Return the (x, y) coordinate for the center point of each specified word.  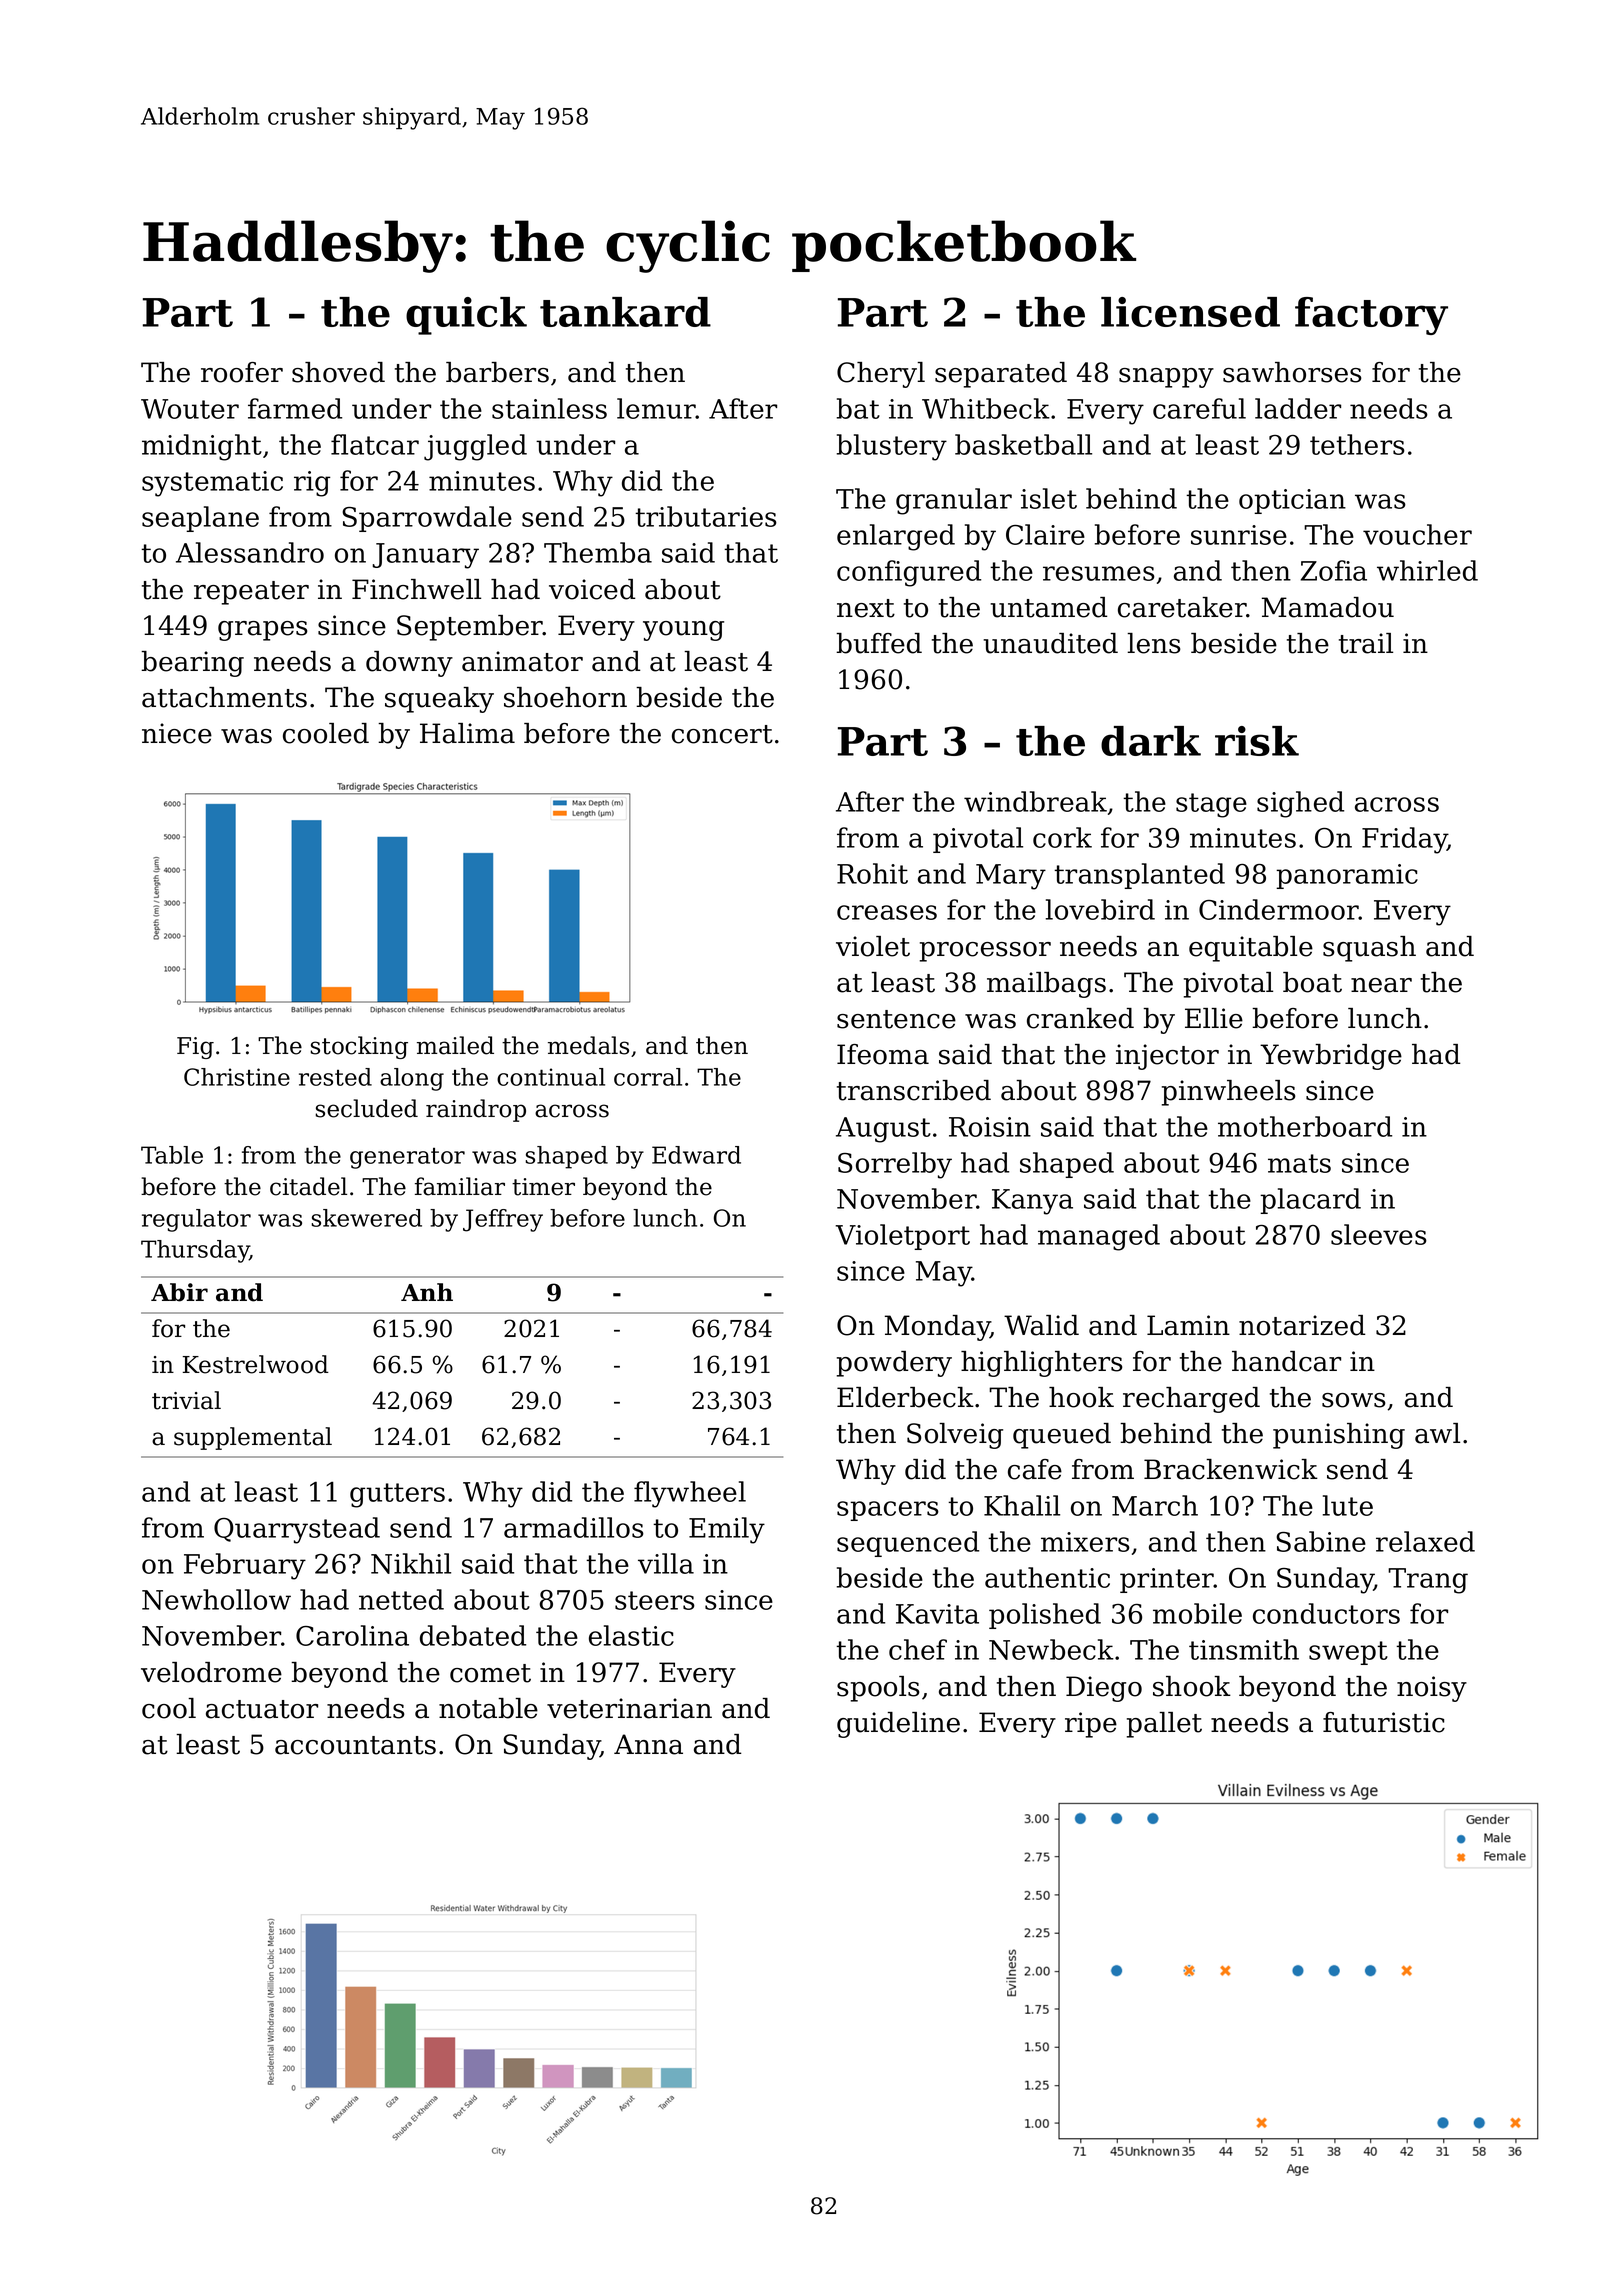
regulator (196, 1220)
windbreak (1035, 801)
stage (1211, 805)
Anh (427, 1292)
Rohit (872, 873)
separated (1001, 375)
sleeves (1379, 1234)
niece (177, 733)
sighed (1300, 804)
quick (466, 316)
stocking (359, 1047)
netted (401, 1599)
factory (1371, 316)
